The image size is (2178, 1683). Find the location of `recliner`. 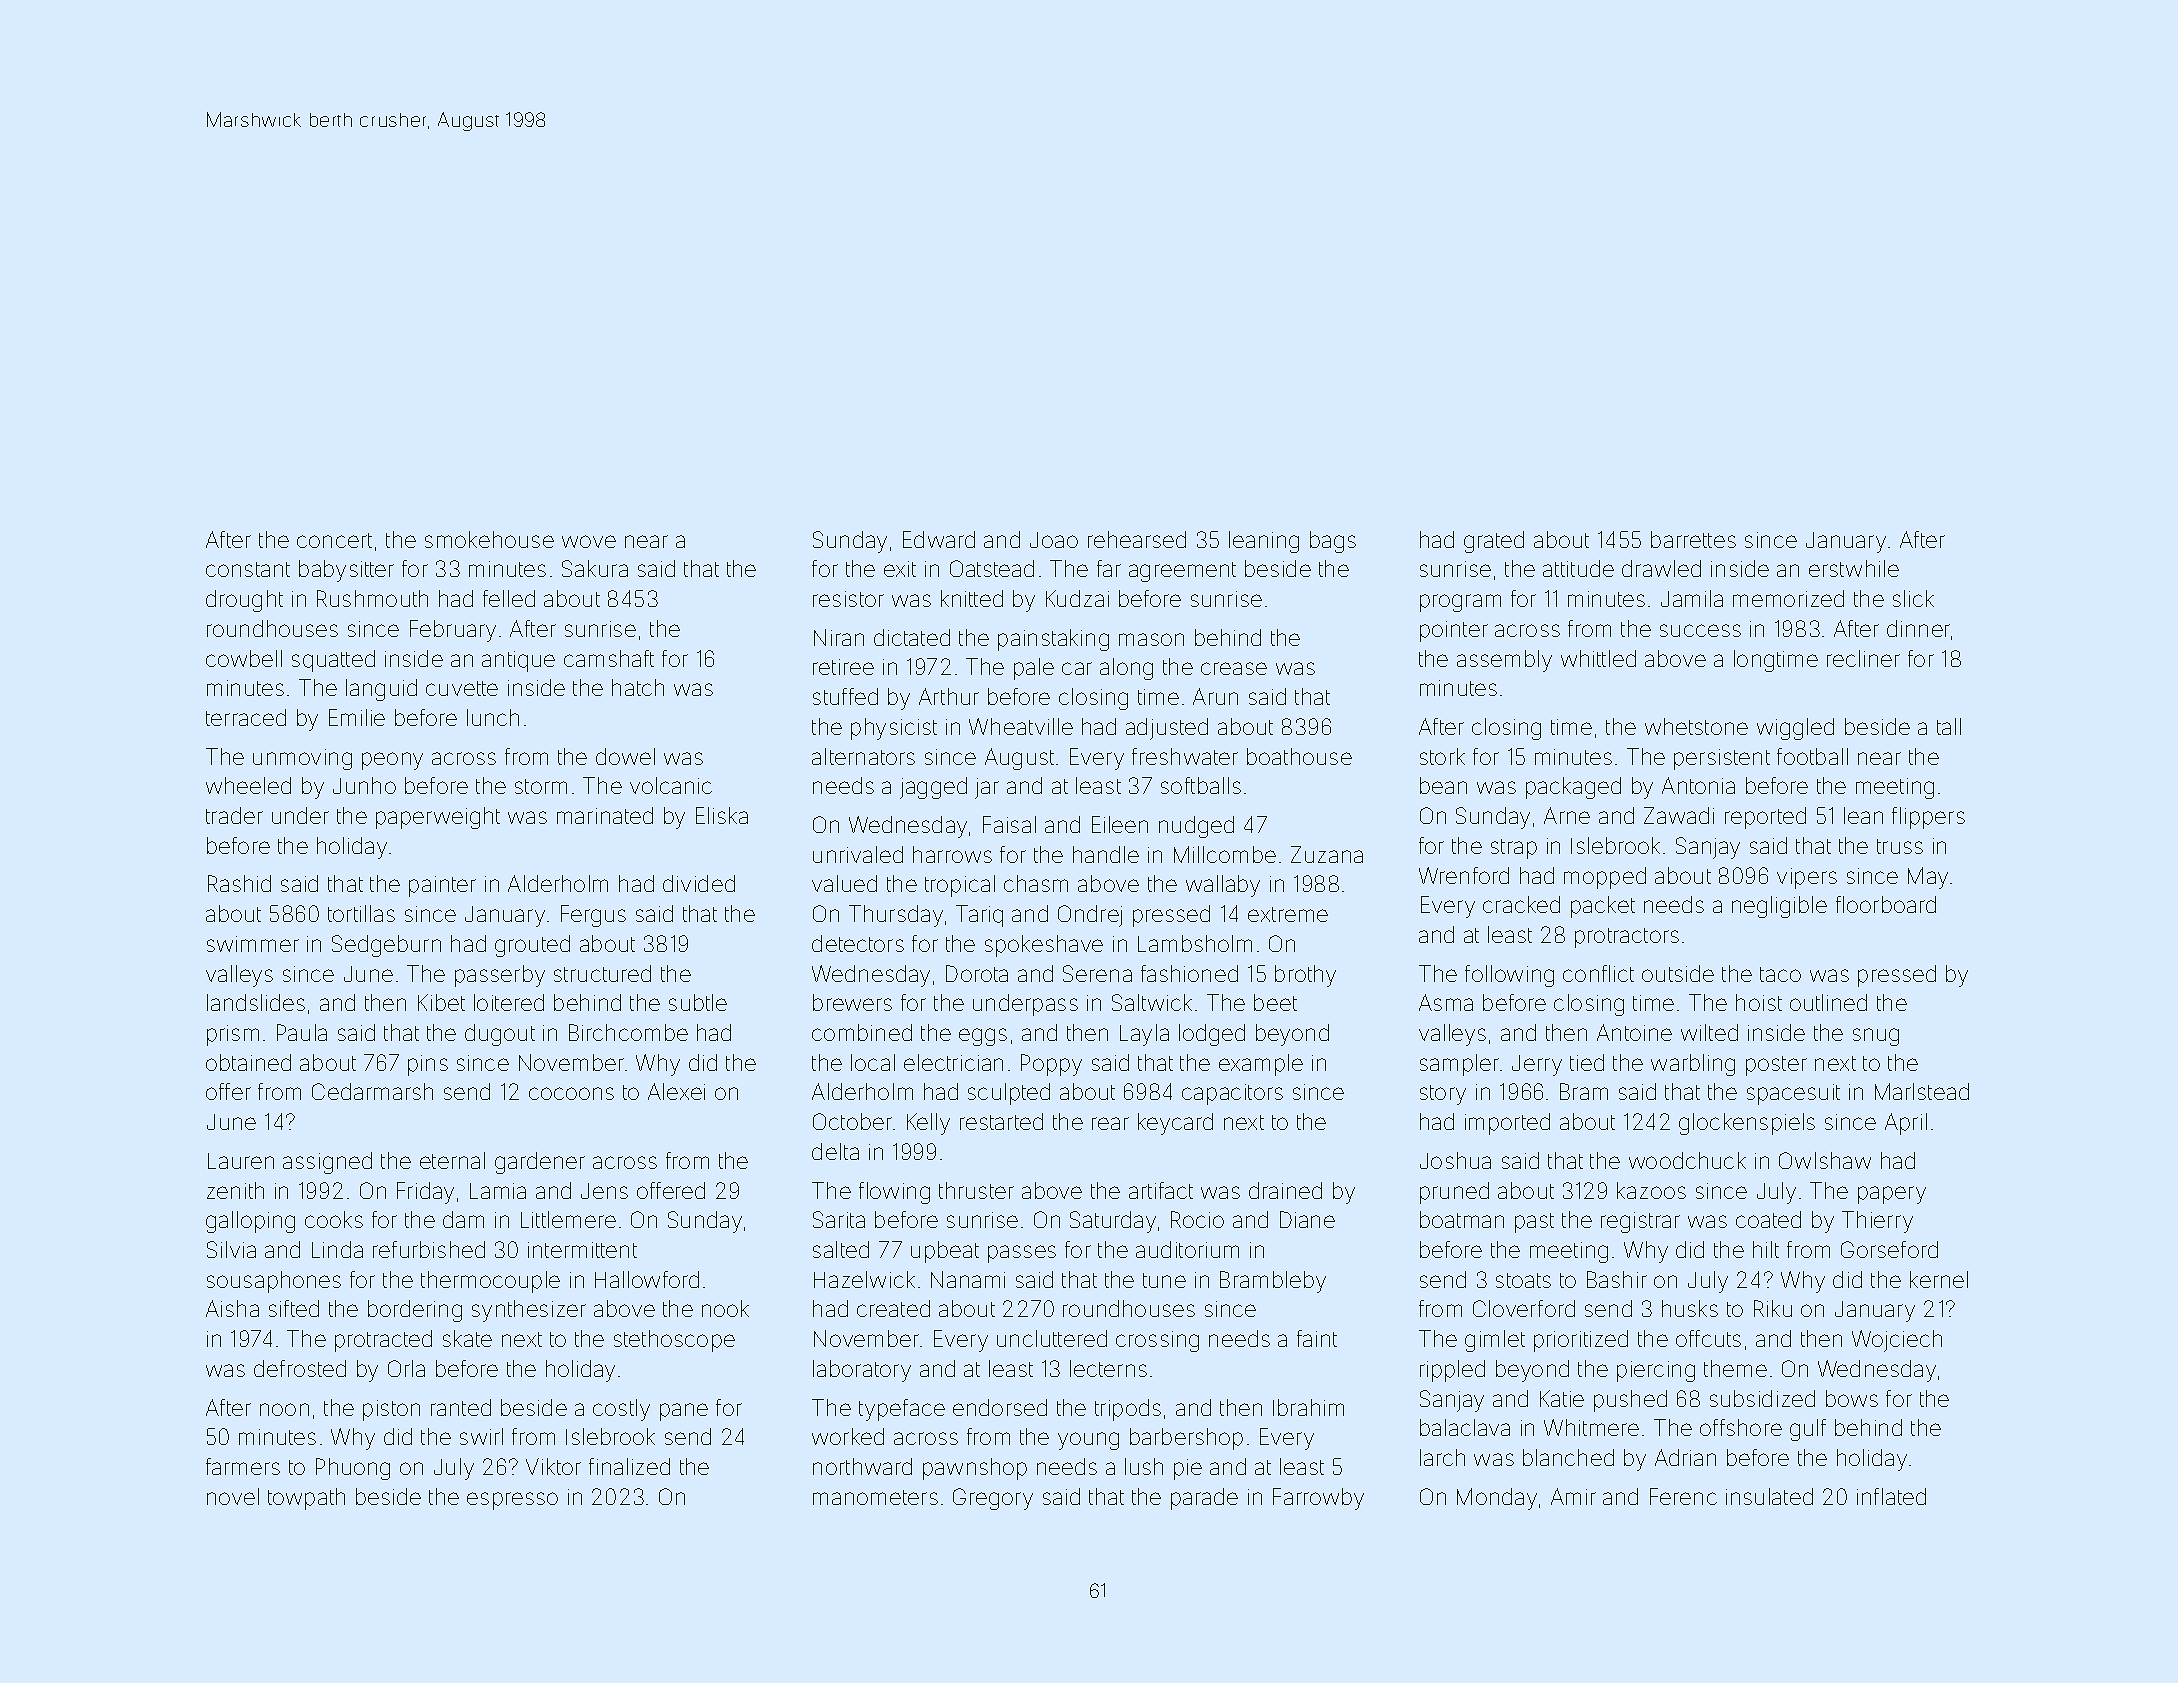

recliner is located at coordinates (1863, 658).
